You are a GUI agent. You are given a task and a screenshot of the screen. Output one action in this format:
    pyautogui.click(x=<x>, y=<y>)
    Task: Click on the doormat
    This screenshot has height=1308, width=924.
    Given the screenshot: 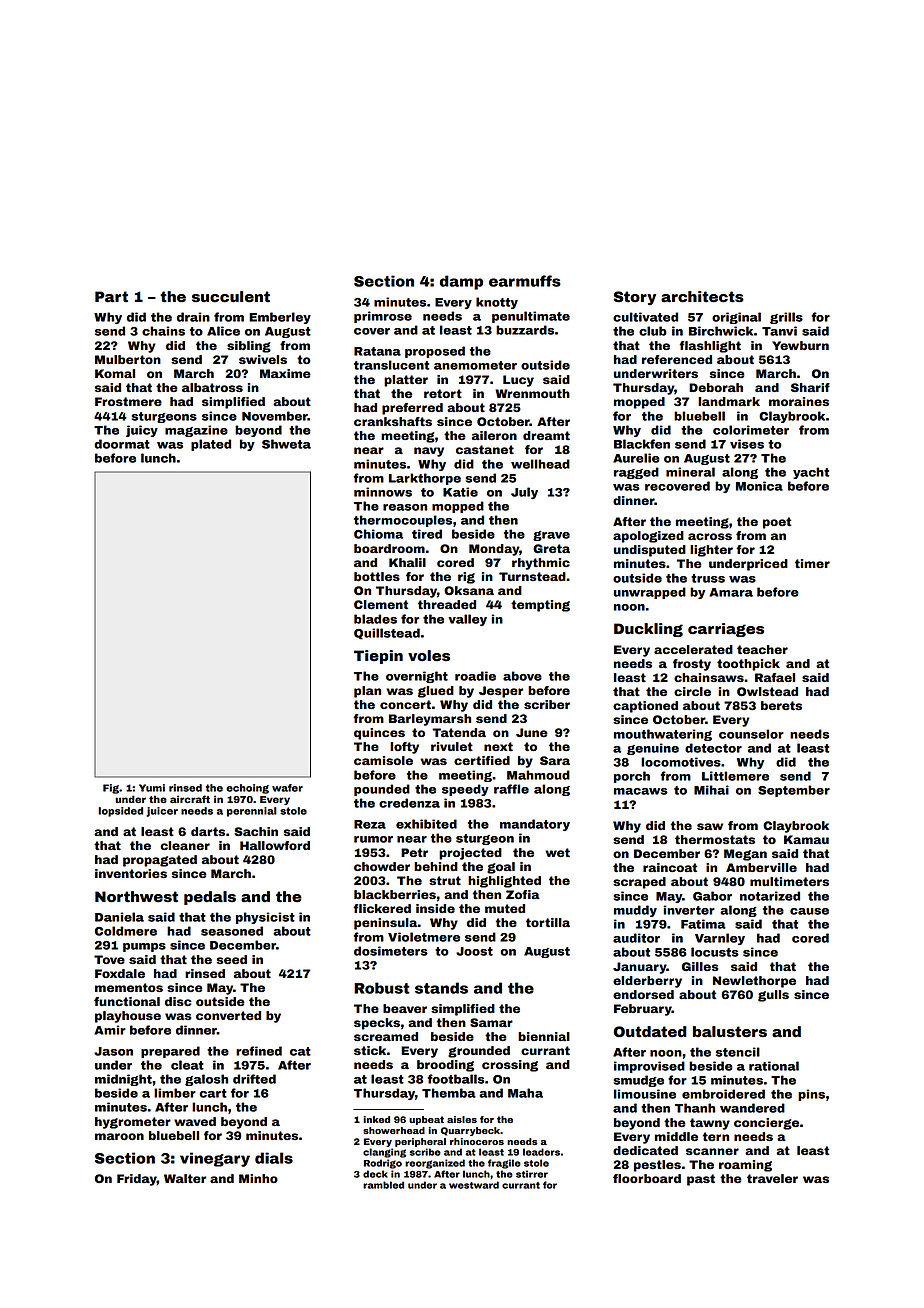 What is the action you would take?
    pyautogui.click(x=122, y=444)
